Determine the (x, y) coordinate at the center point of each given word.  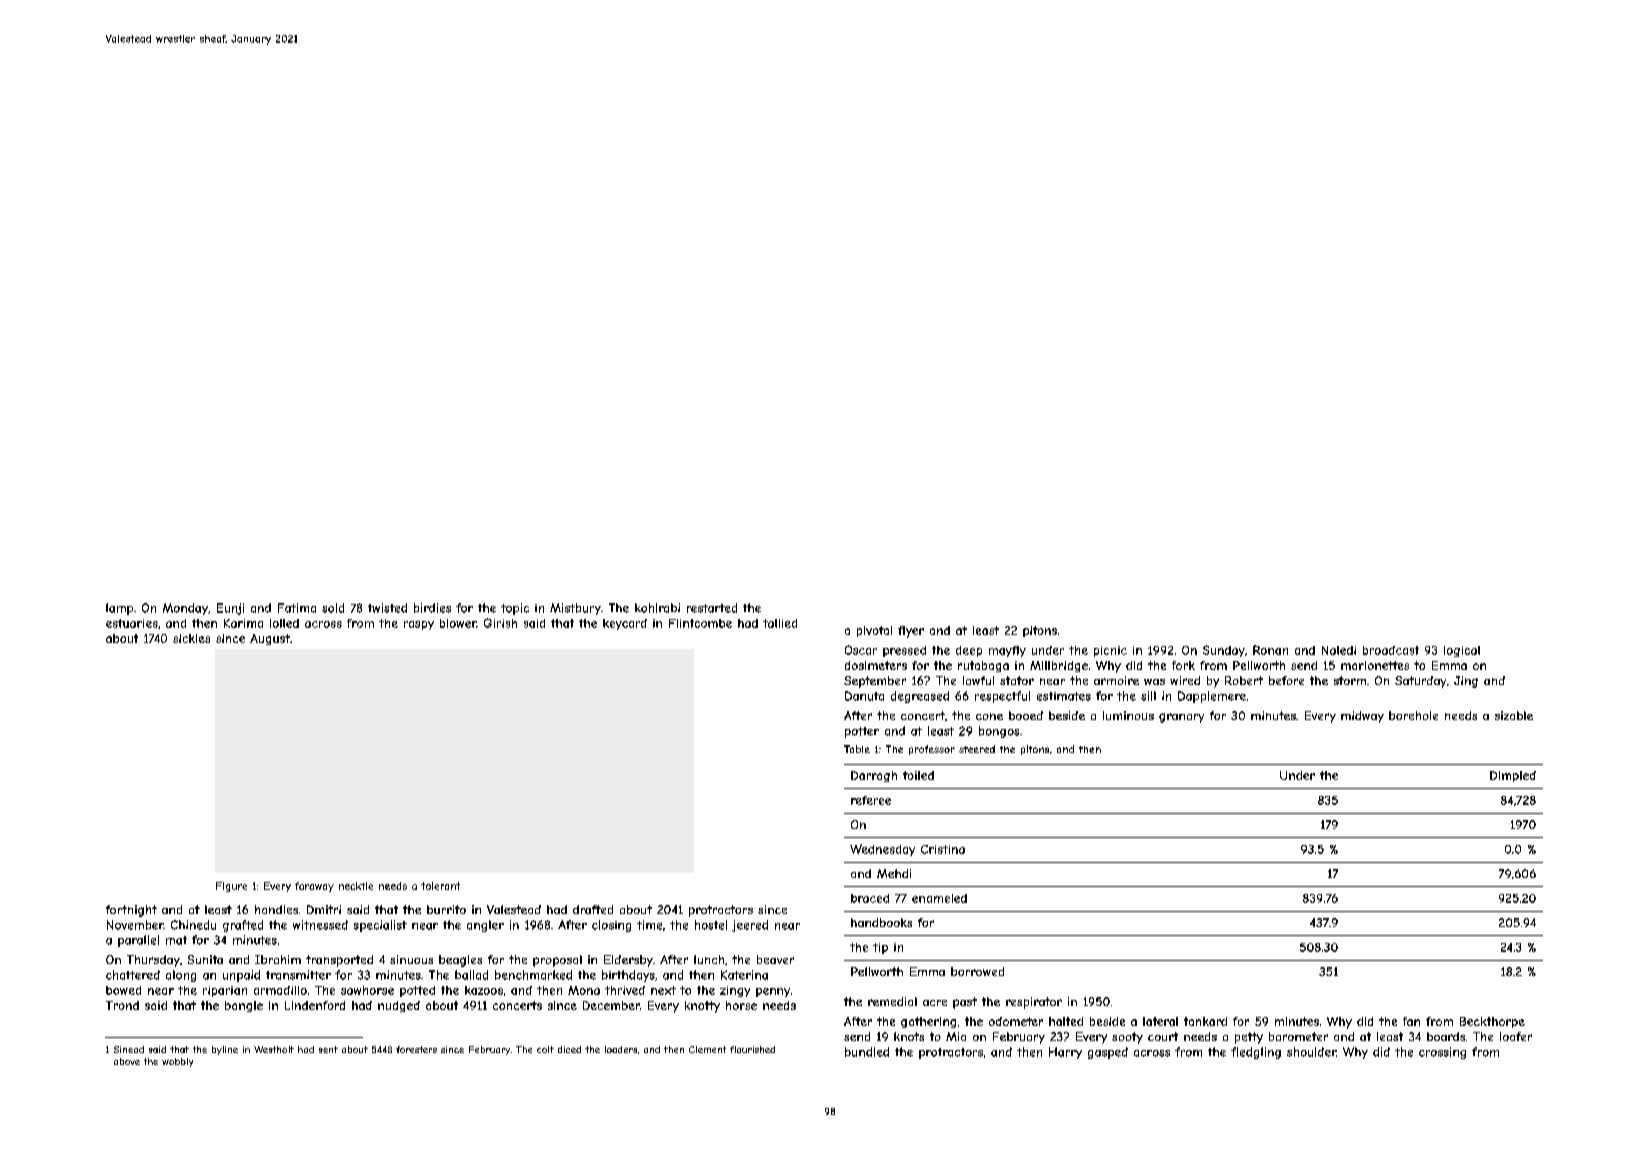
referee (871, 800)
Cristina (943, 849)
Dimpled (1513, 776)
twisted (387, 608)
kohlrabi (657, 608)
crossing (1442, 1053)
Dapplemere (1212, 697)
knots (909, 1036)
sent (328, 1049)
